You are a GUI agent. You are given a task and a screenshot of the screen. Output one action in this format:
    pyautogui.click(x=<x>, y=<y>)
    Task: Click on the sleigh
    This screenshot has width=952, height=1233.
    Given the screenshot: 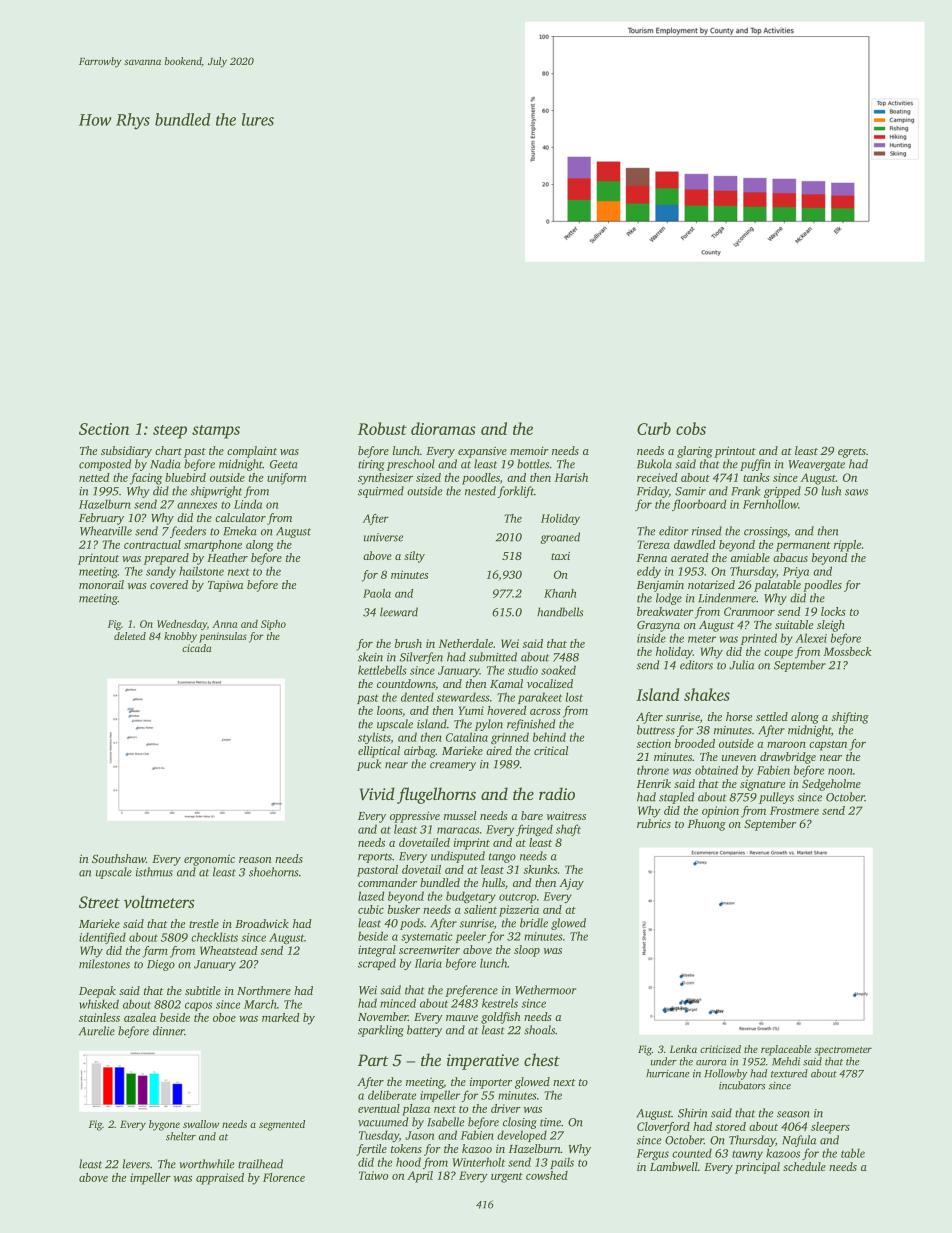 What is the action you would take?
    pyautogui.click(x=831, y=626)
